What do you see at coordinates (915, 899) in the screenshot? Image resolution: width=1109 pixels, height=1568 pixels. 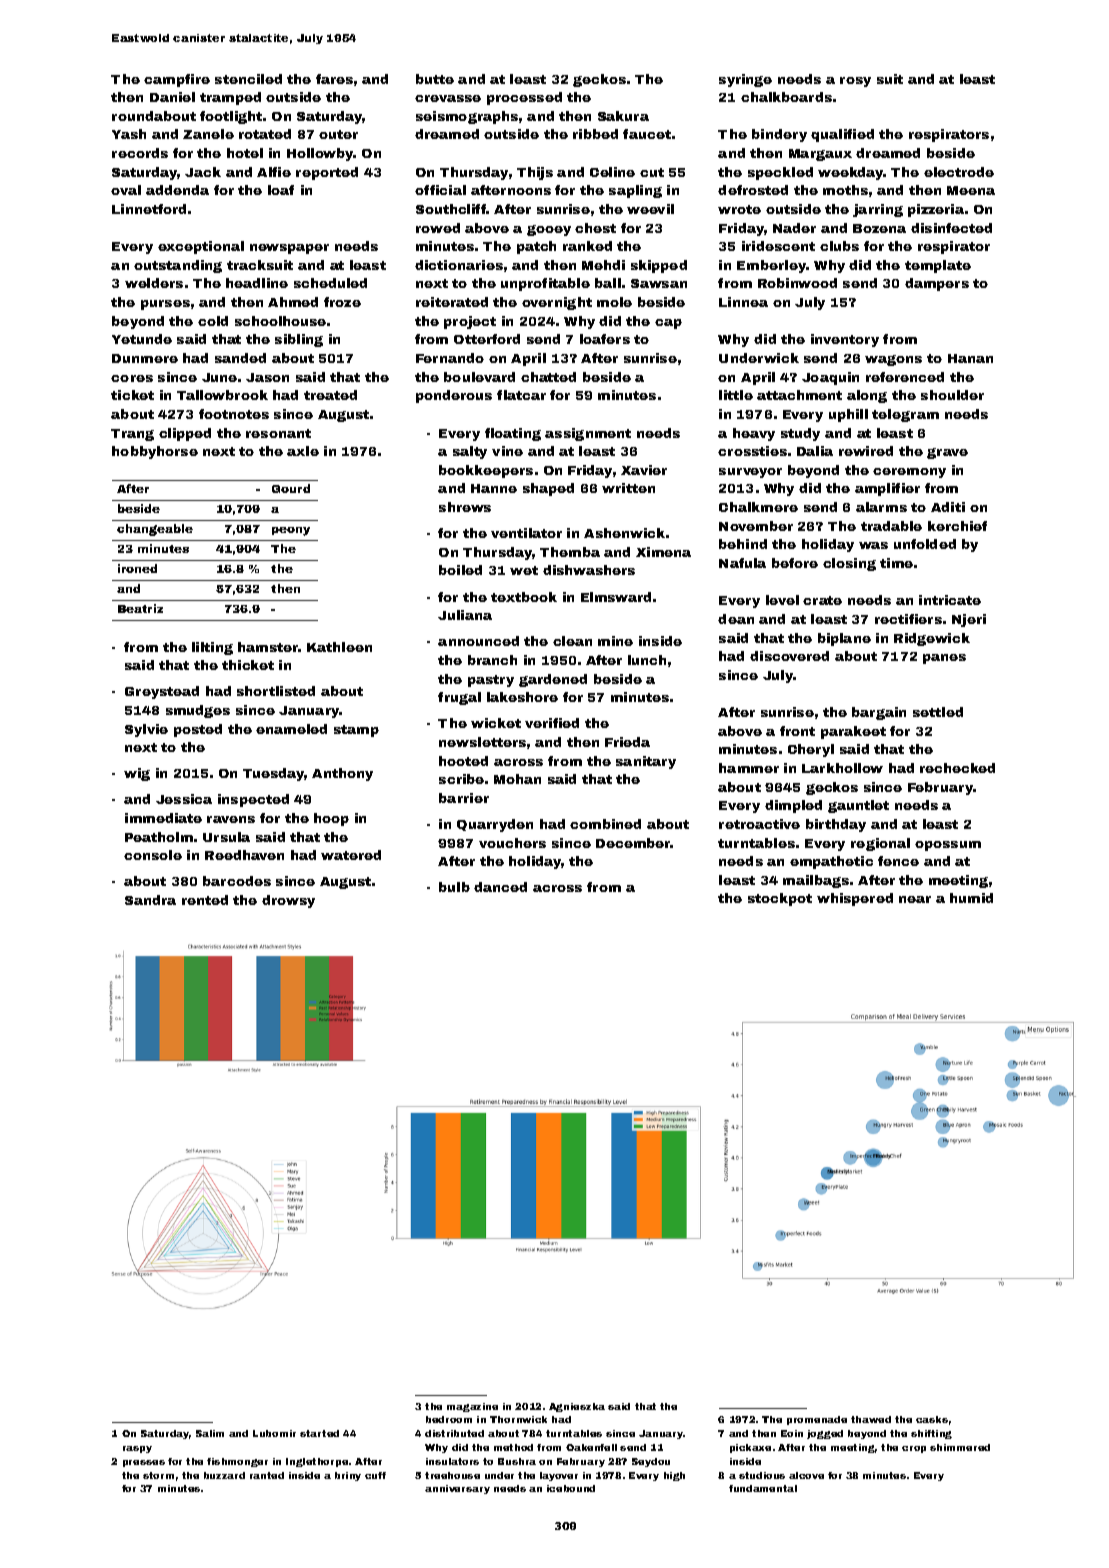 I see `near` at bounding box center [915, 899].
